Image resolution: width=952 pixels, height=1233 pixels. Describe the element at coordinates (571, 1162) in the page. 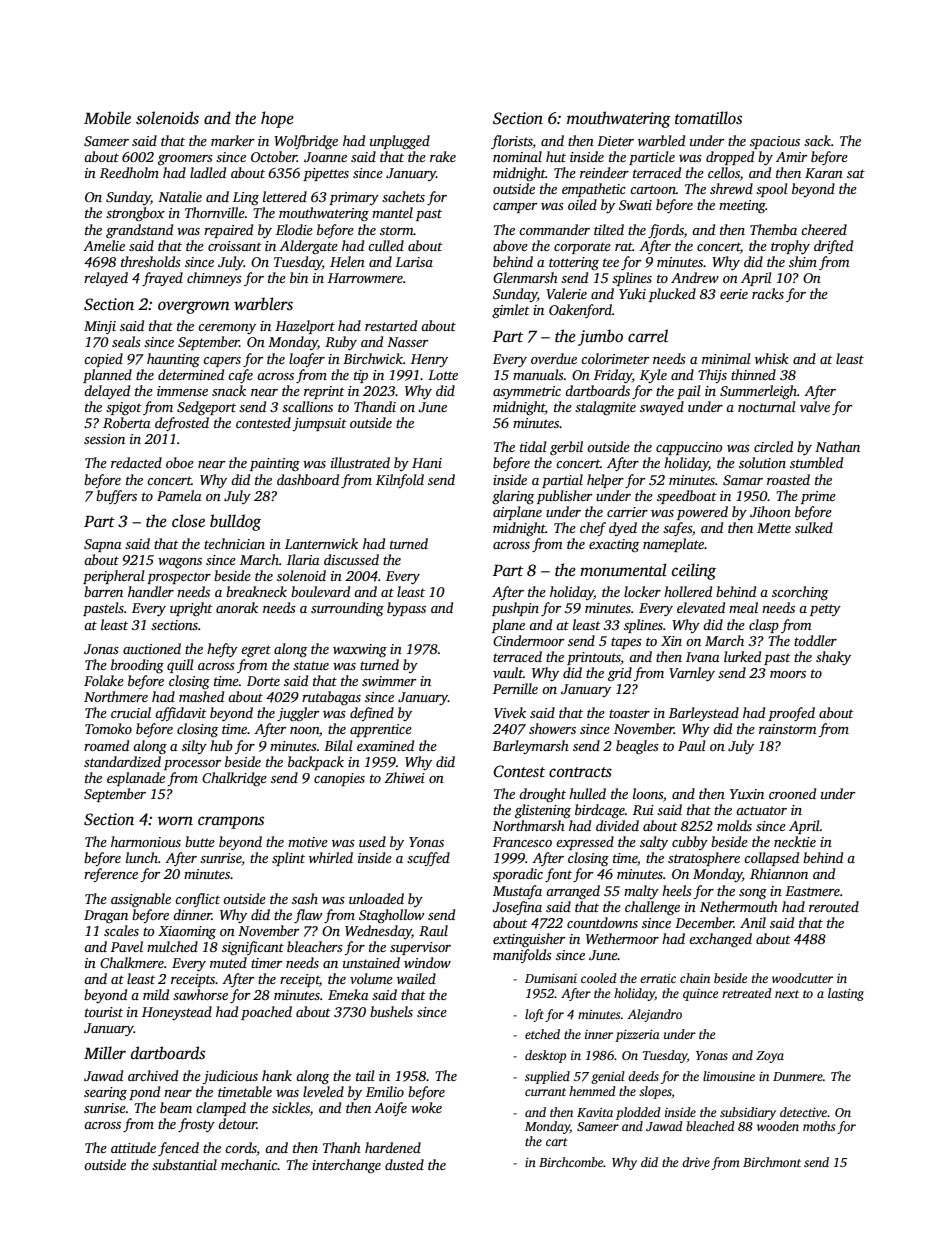

I see `Birchcombe` at that location.
